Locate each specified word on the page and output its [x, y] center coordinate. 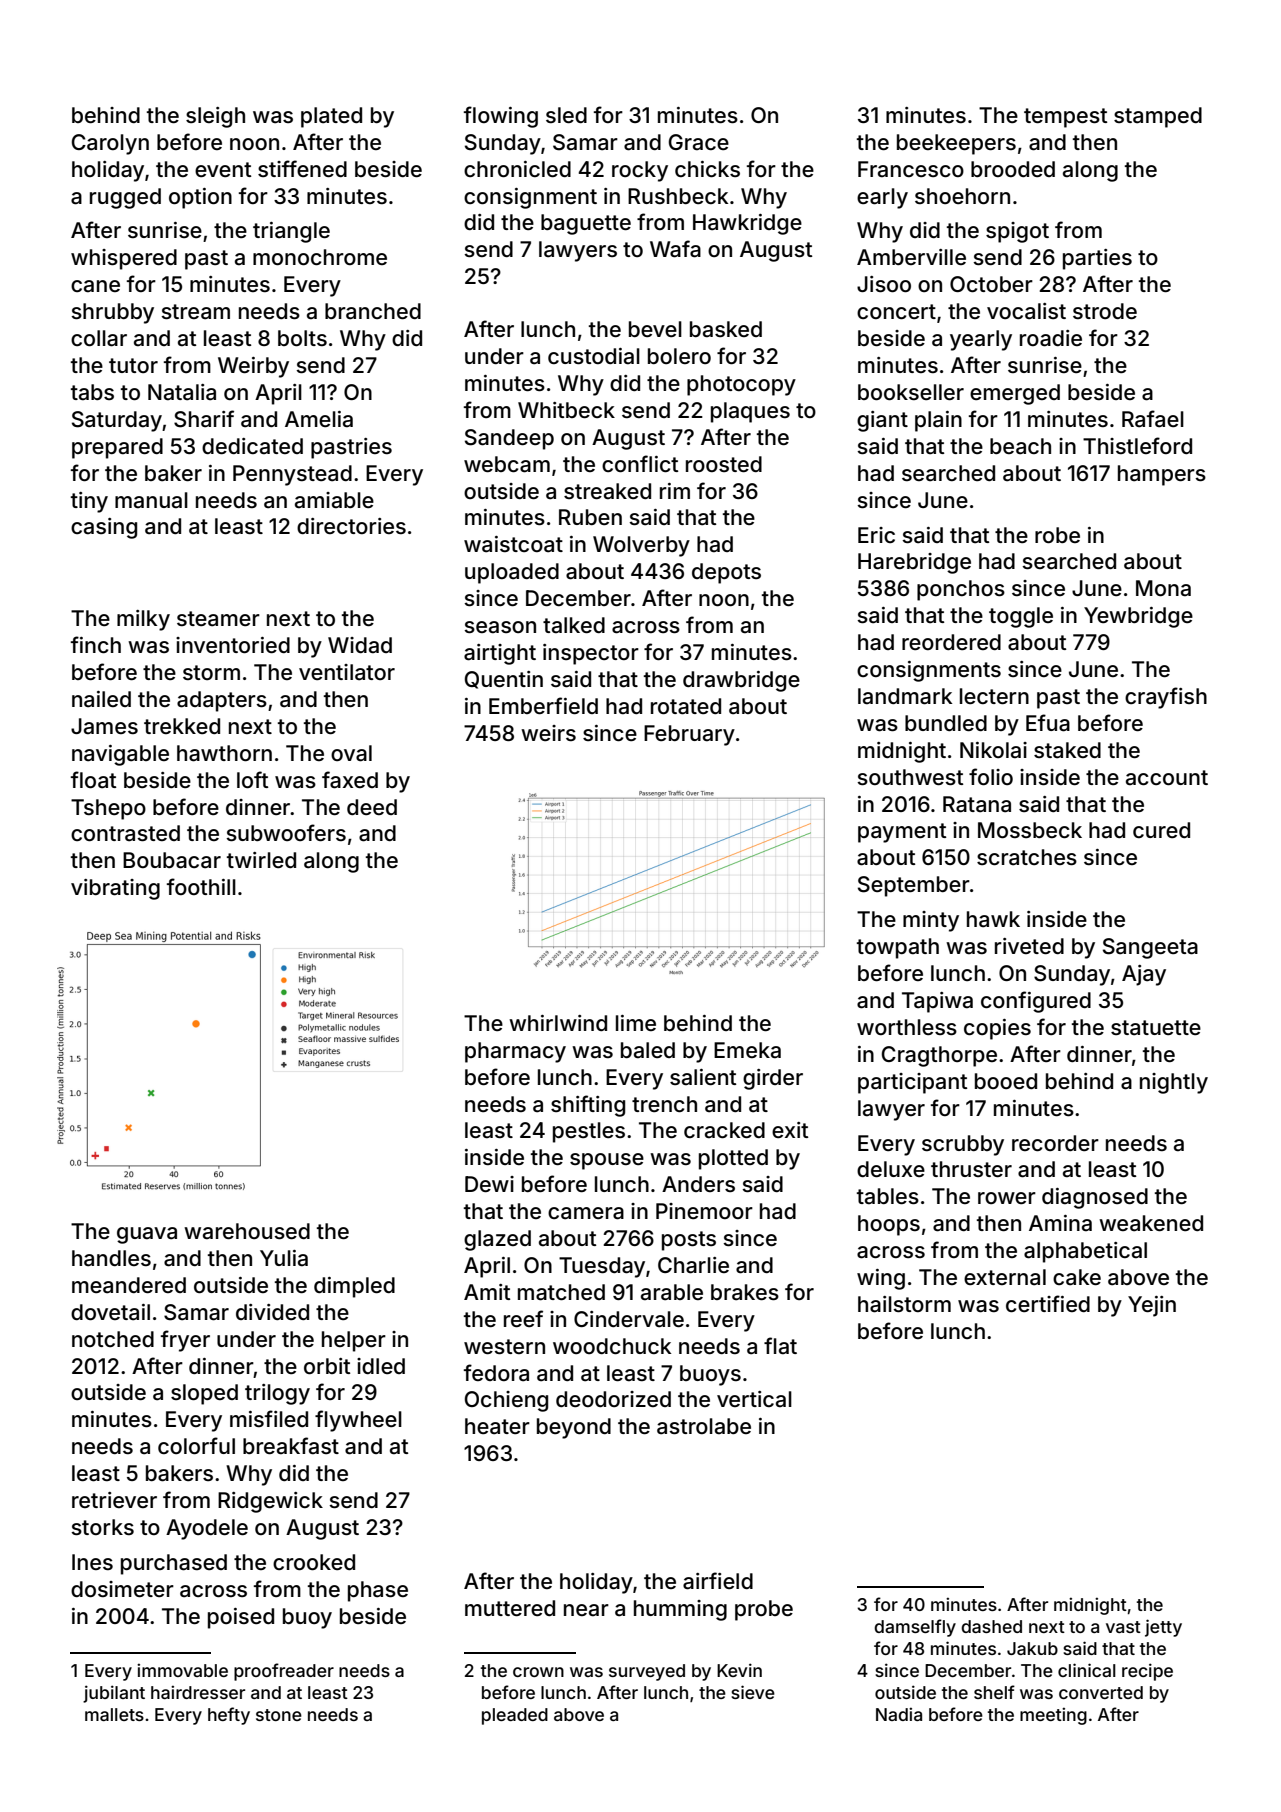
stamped [1158, 117]
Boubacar [172, 860]
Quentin [504, 680]
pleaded [515, 1716]
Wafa [675, 249]
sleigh [215, 117]
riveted [1029, 946]
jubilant [114, 1694]
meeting [1053, 1716]
